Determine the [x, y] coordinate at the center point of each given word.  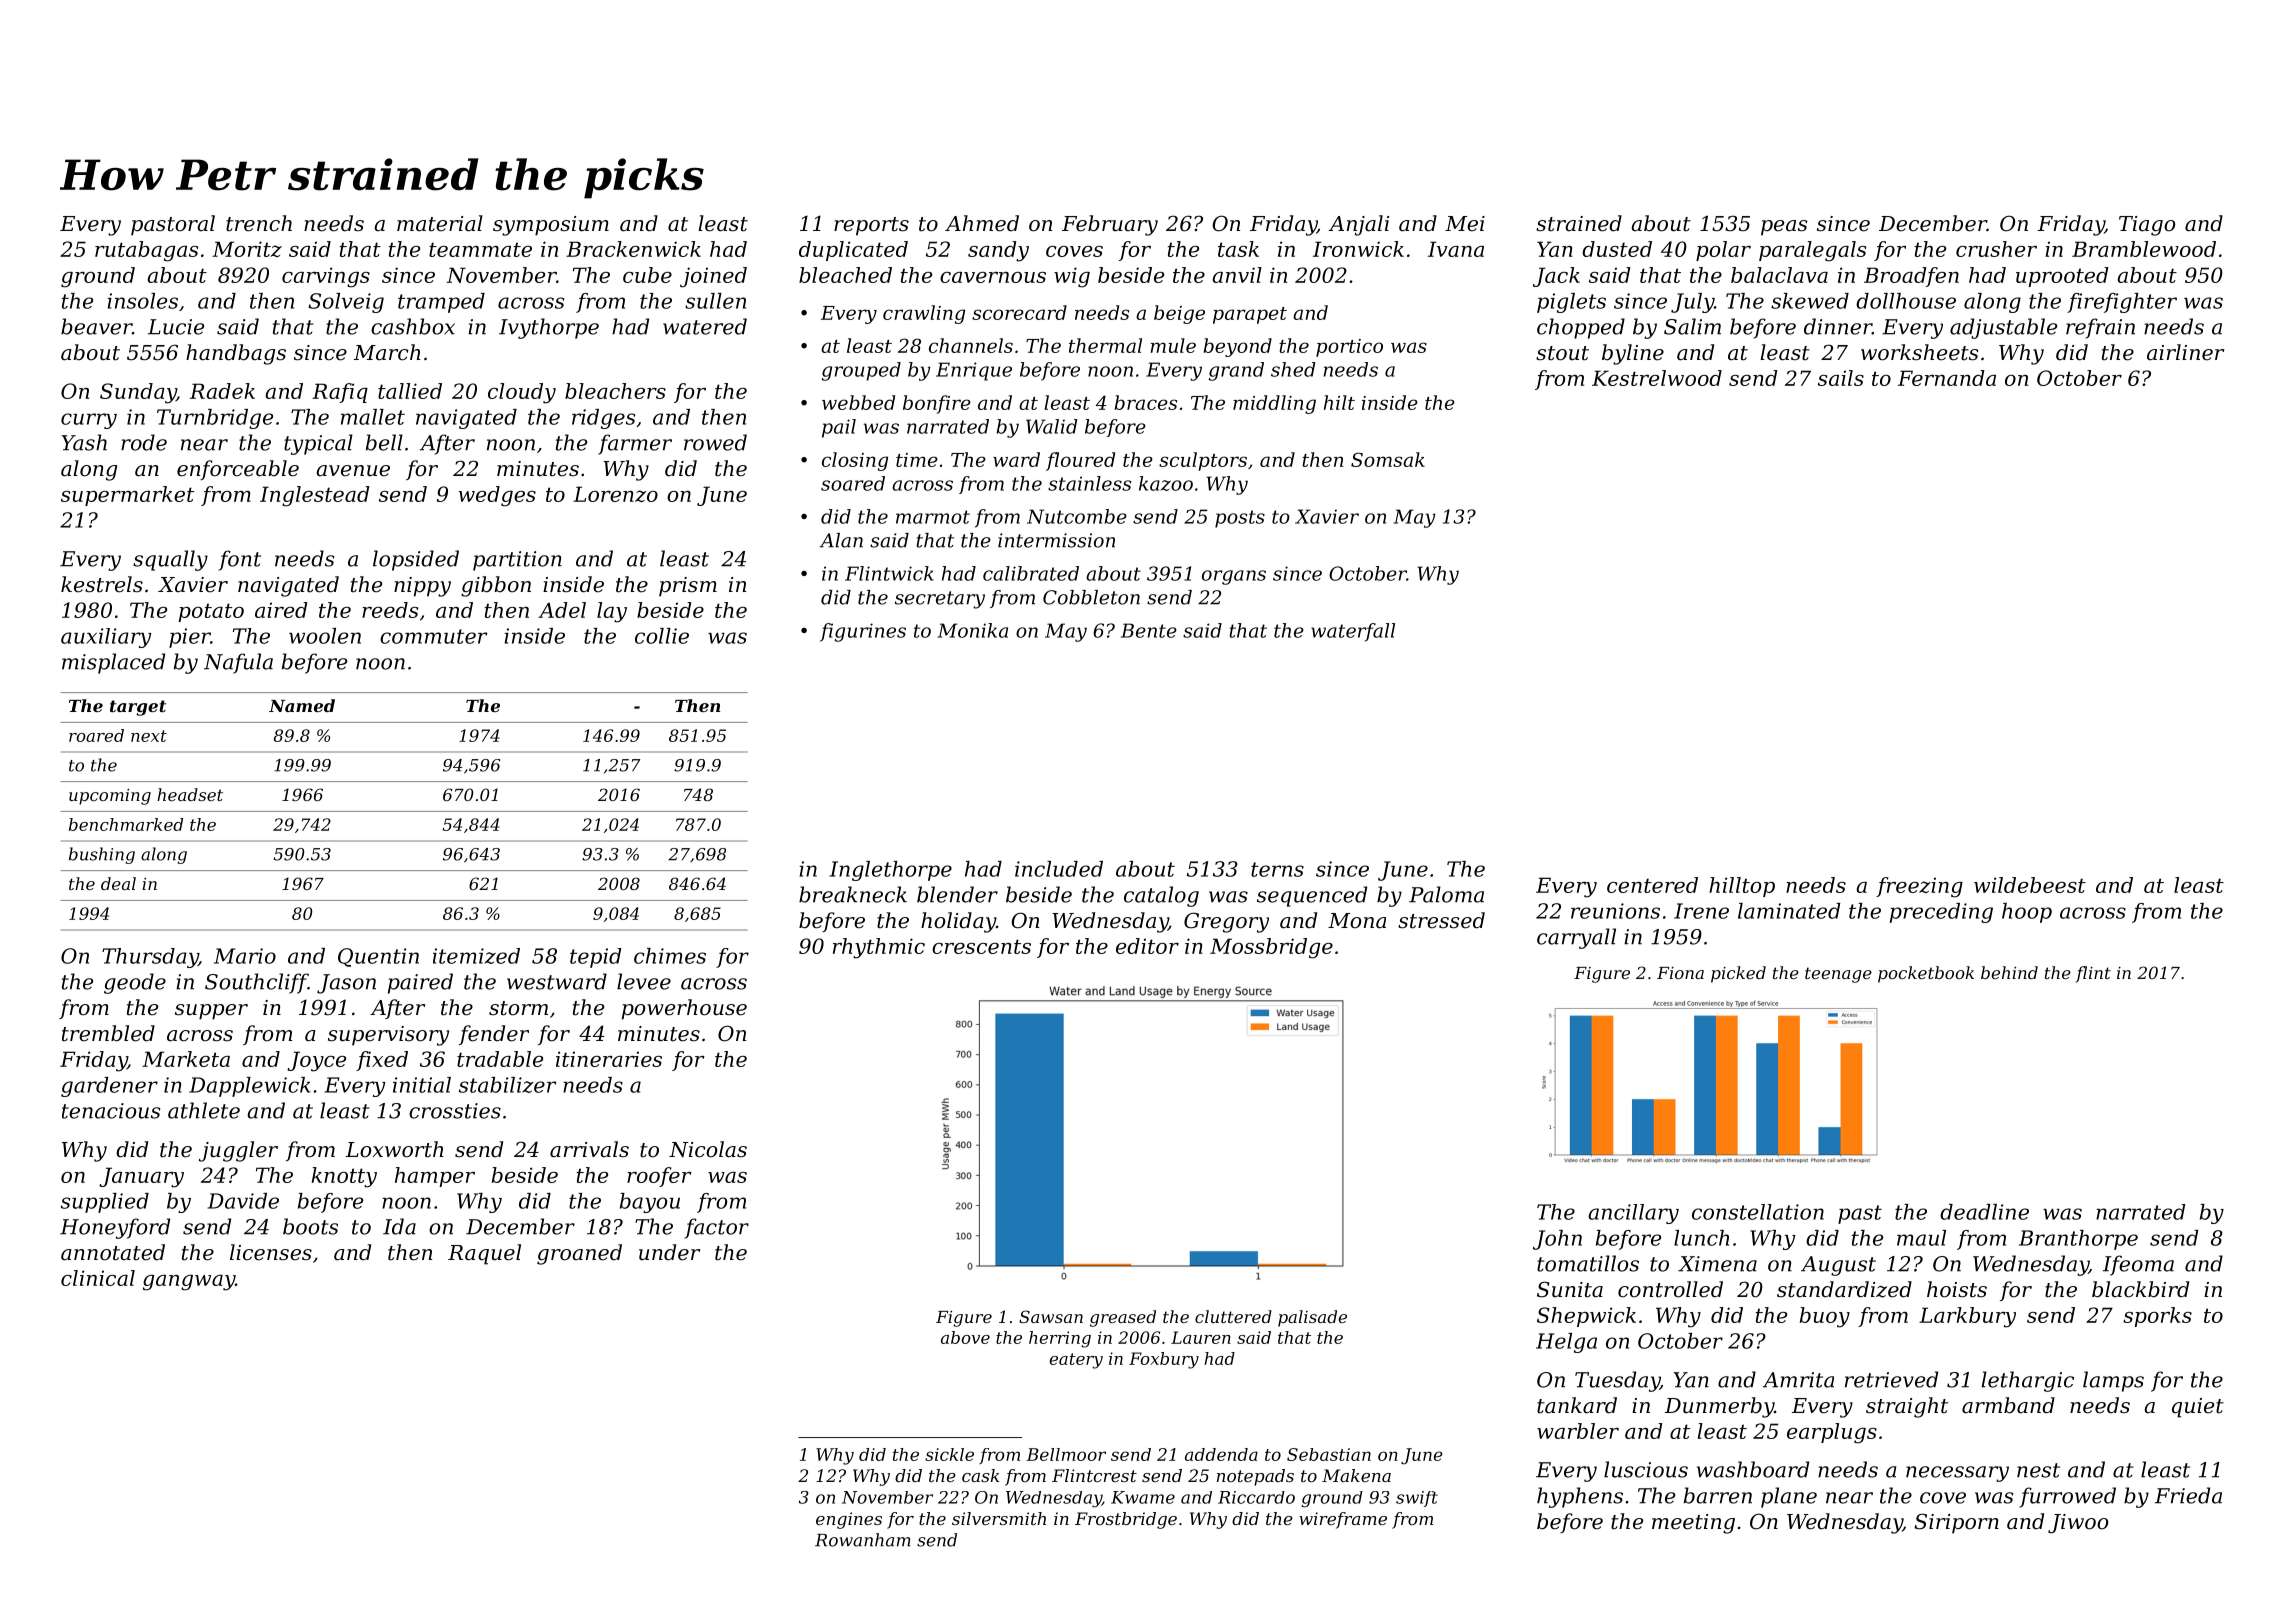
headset [190, 794]
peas [1784, 228]
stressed [1441, 920]
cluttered [1233, 1316]
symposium [551, 226]
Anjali [1359, 225]
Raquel [484, 1254]
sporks [2157, 1317]
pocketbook [1926, 974]
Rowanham [863, 1540]
